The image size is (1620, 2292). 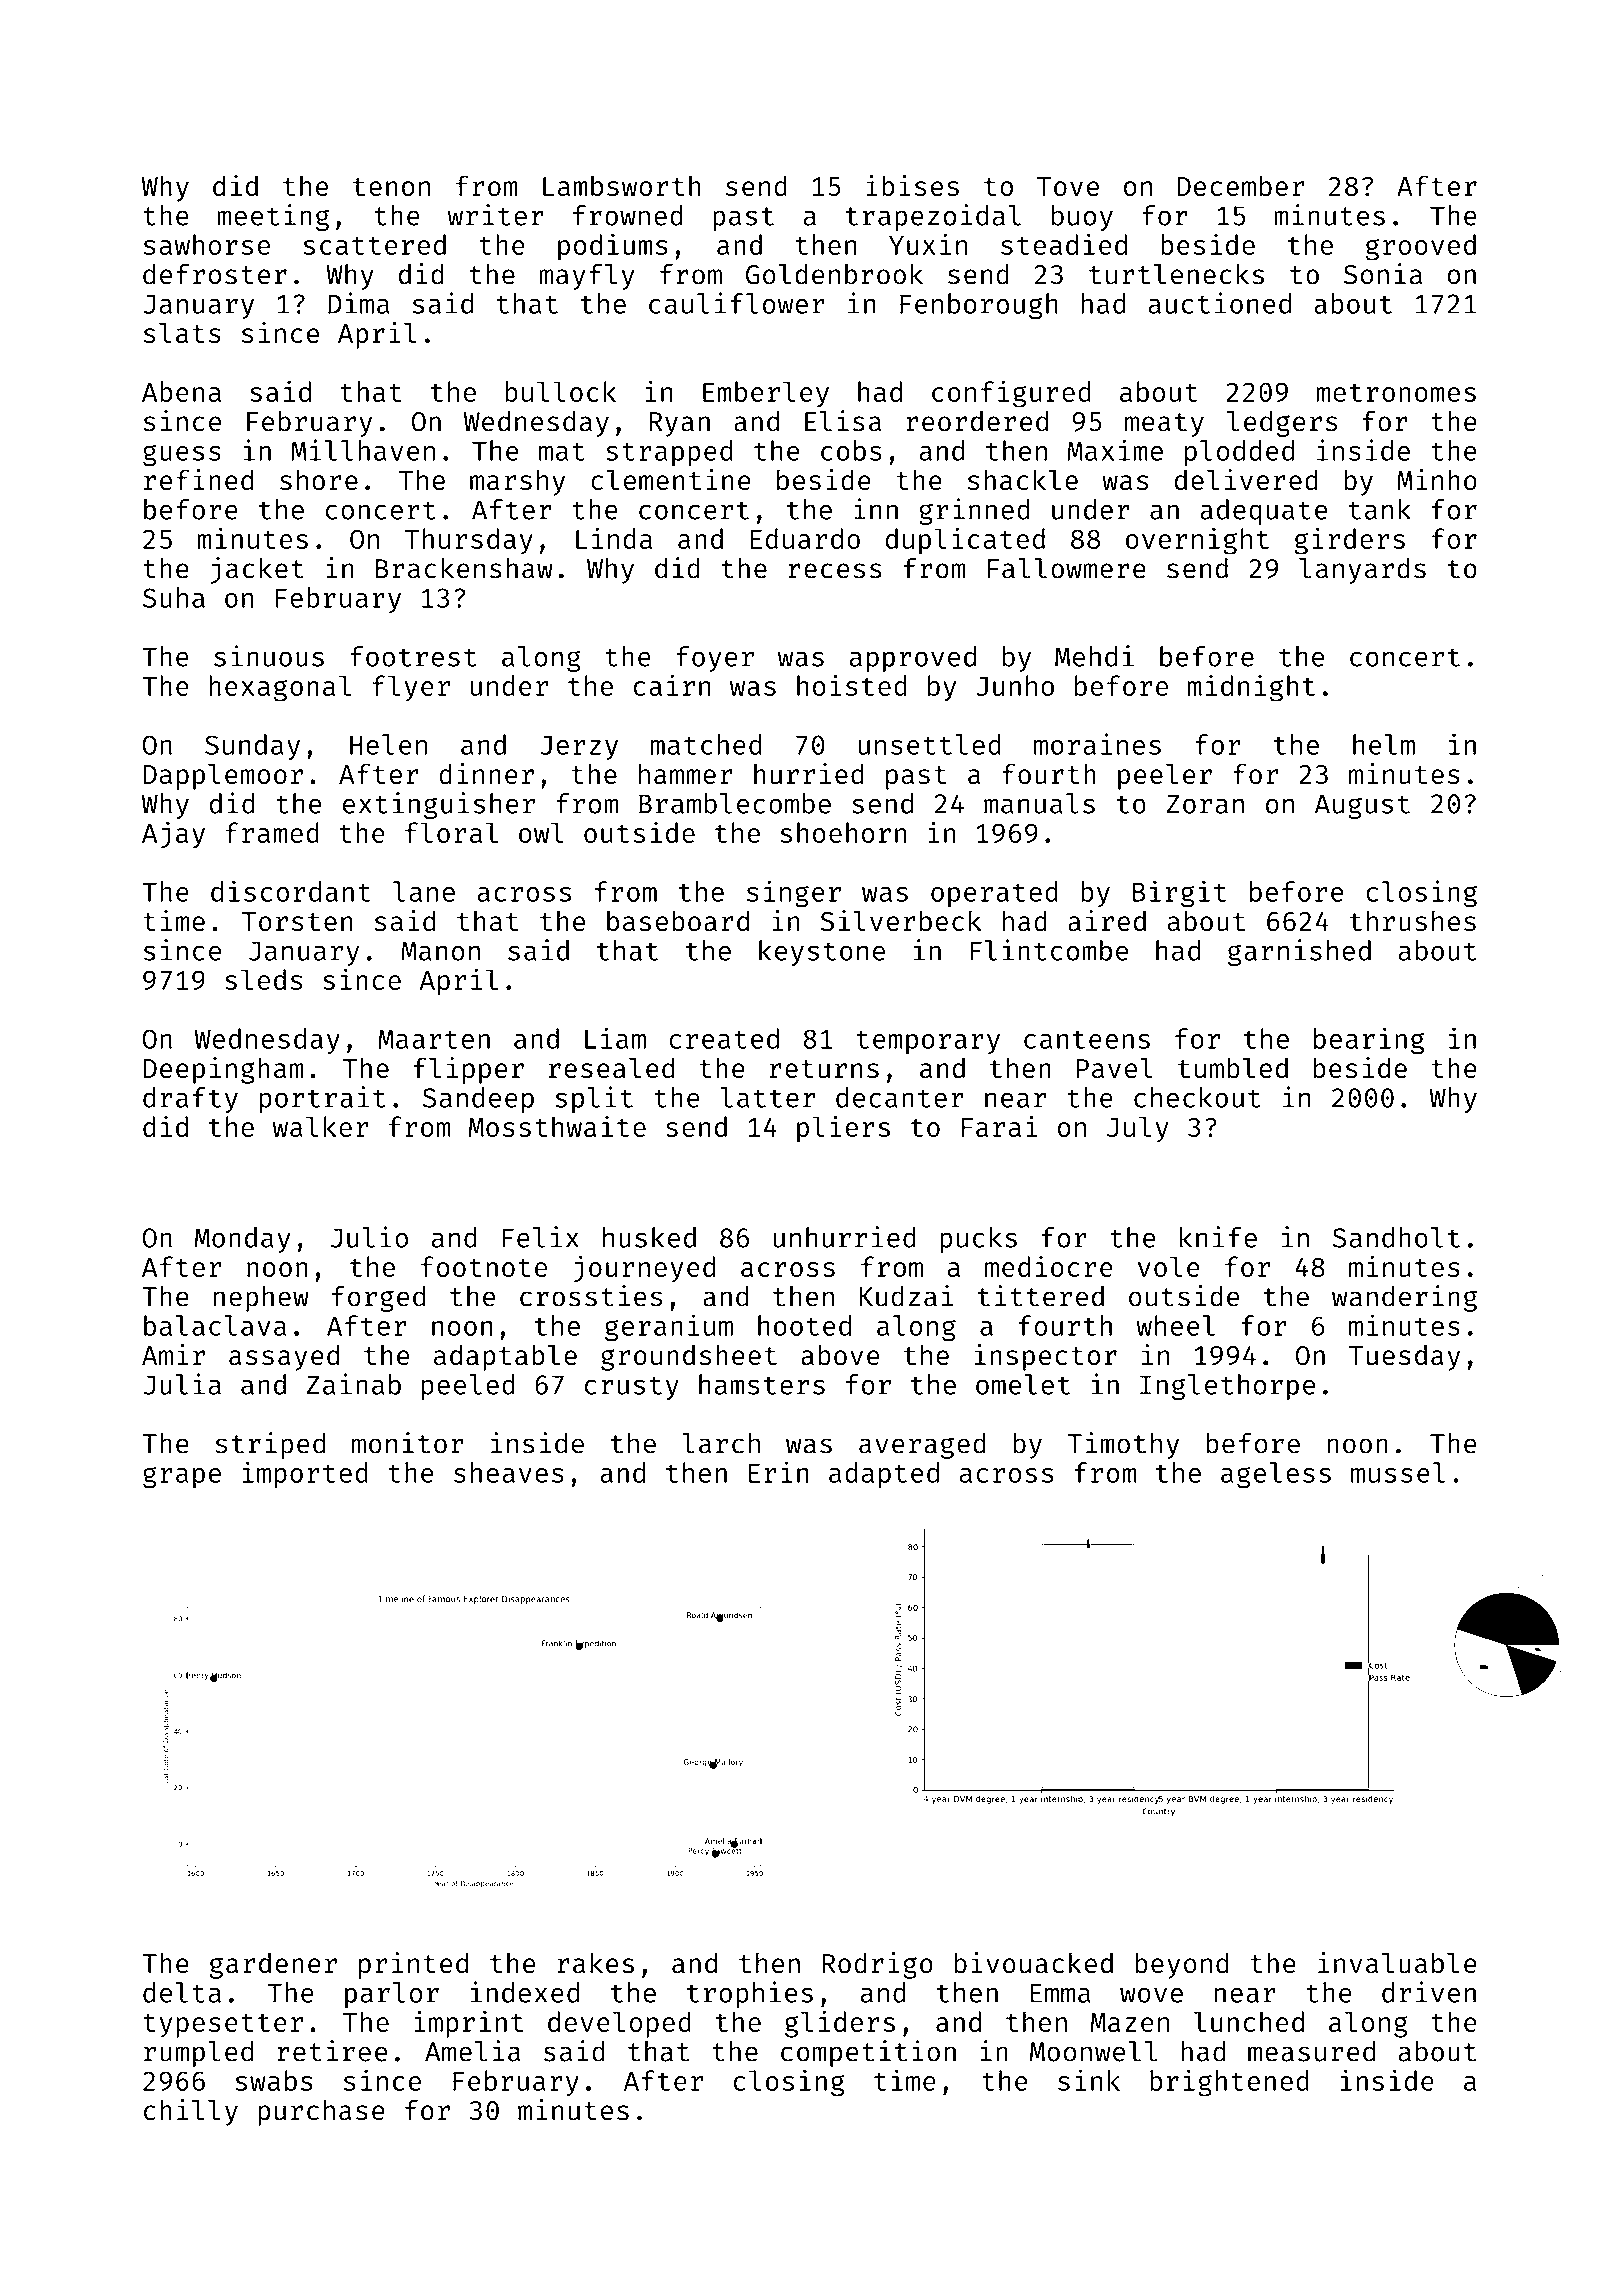 What do you see at coordinates (207, 244) in the document?
I see `sawhorse` at bounding box center [207, 244].
